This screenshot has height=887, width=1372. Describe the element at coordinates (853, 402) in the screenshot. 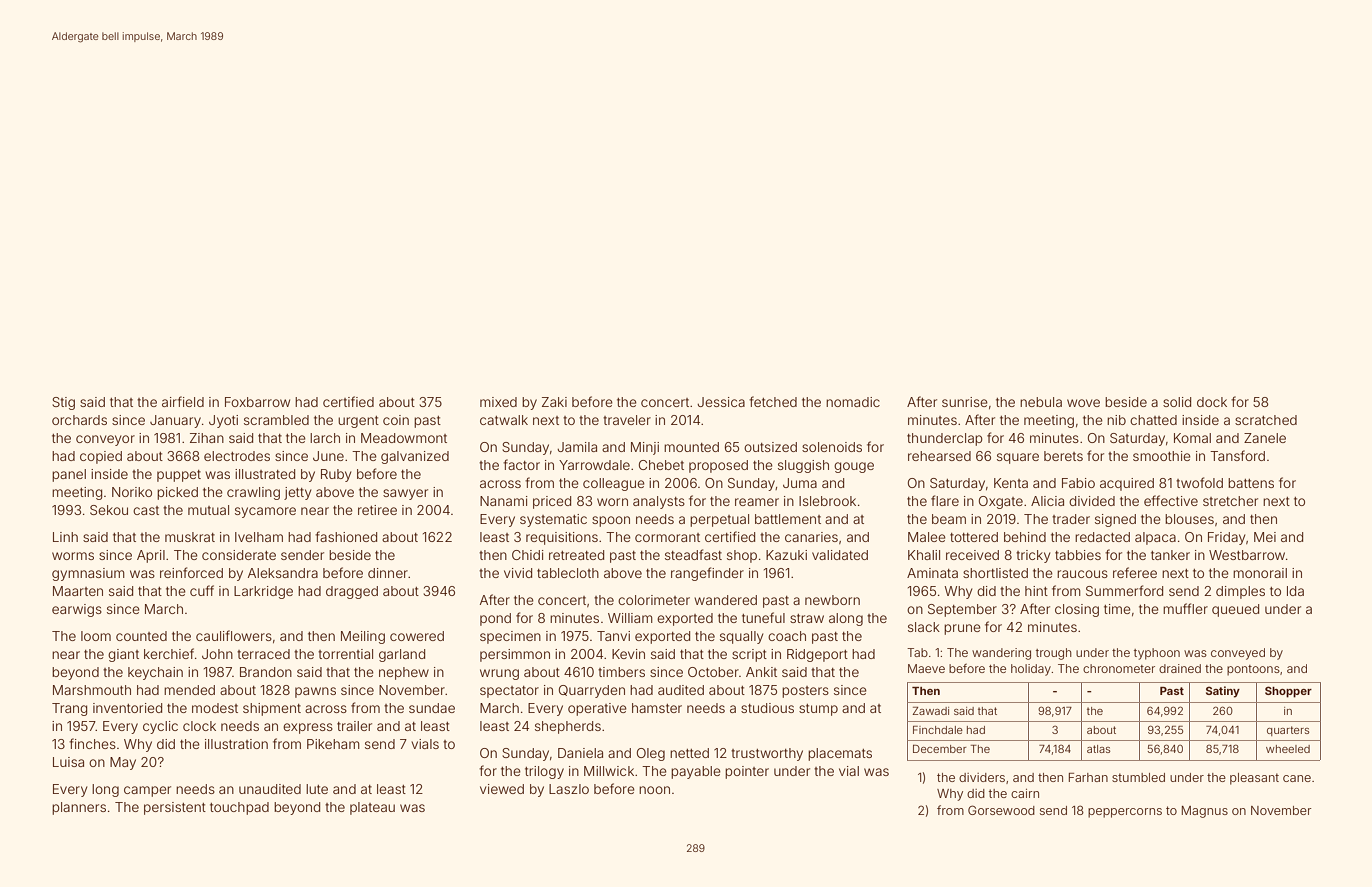

I see `nomadic` at that location.
